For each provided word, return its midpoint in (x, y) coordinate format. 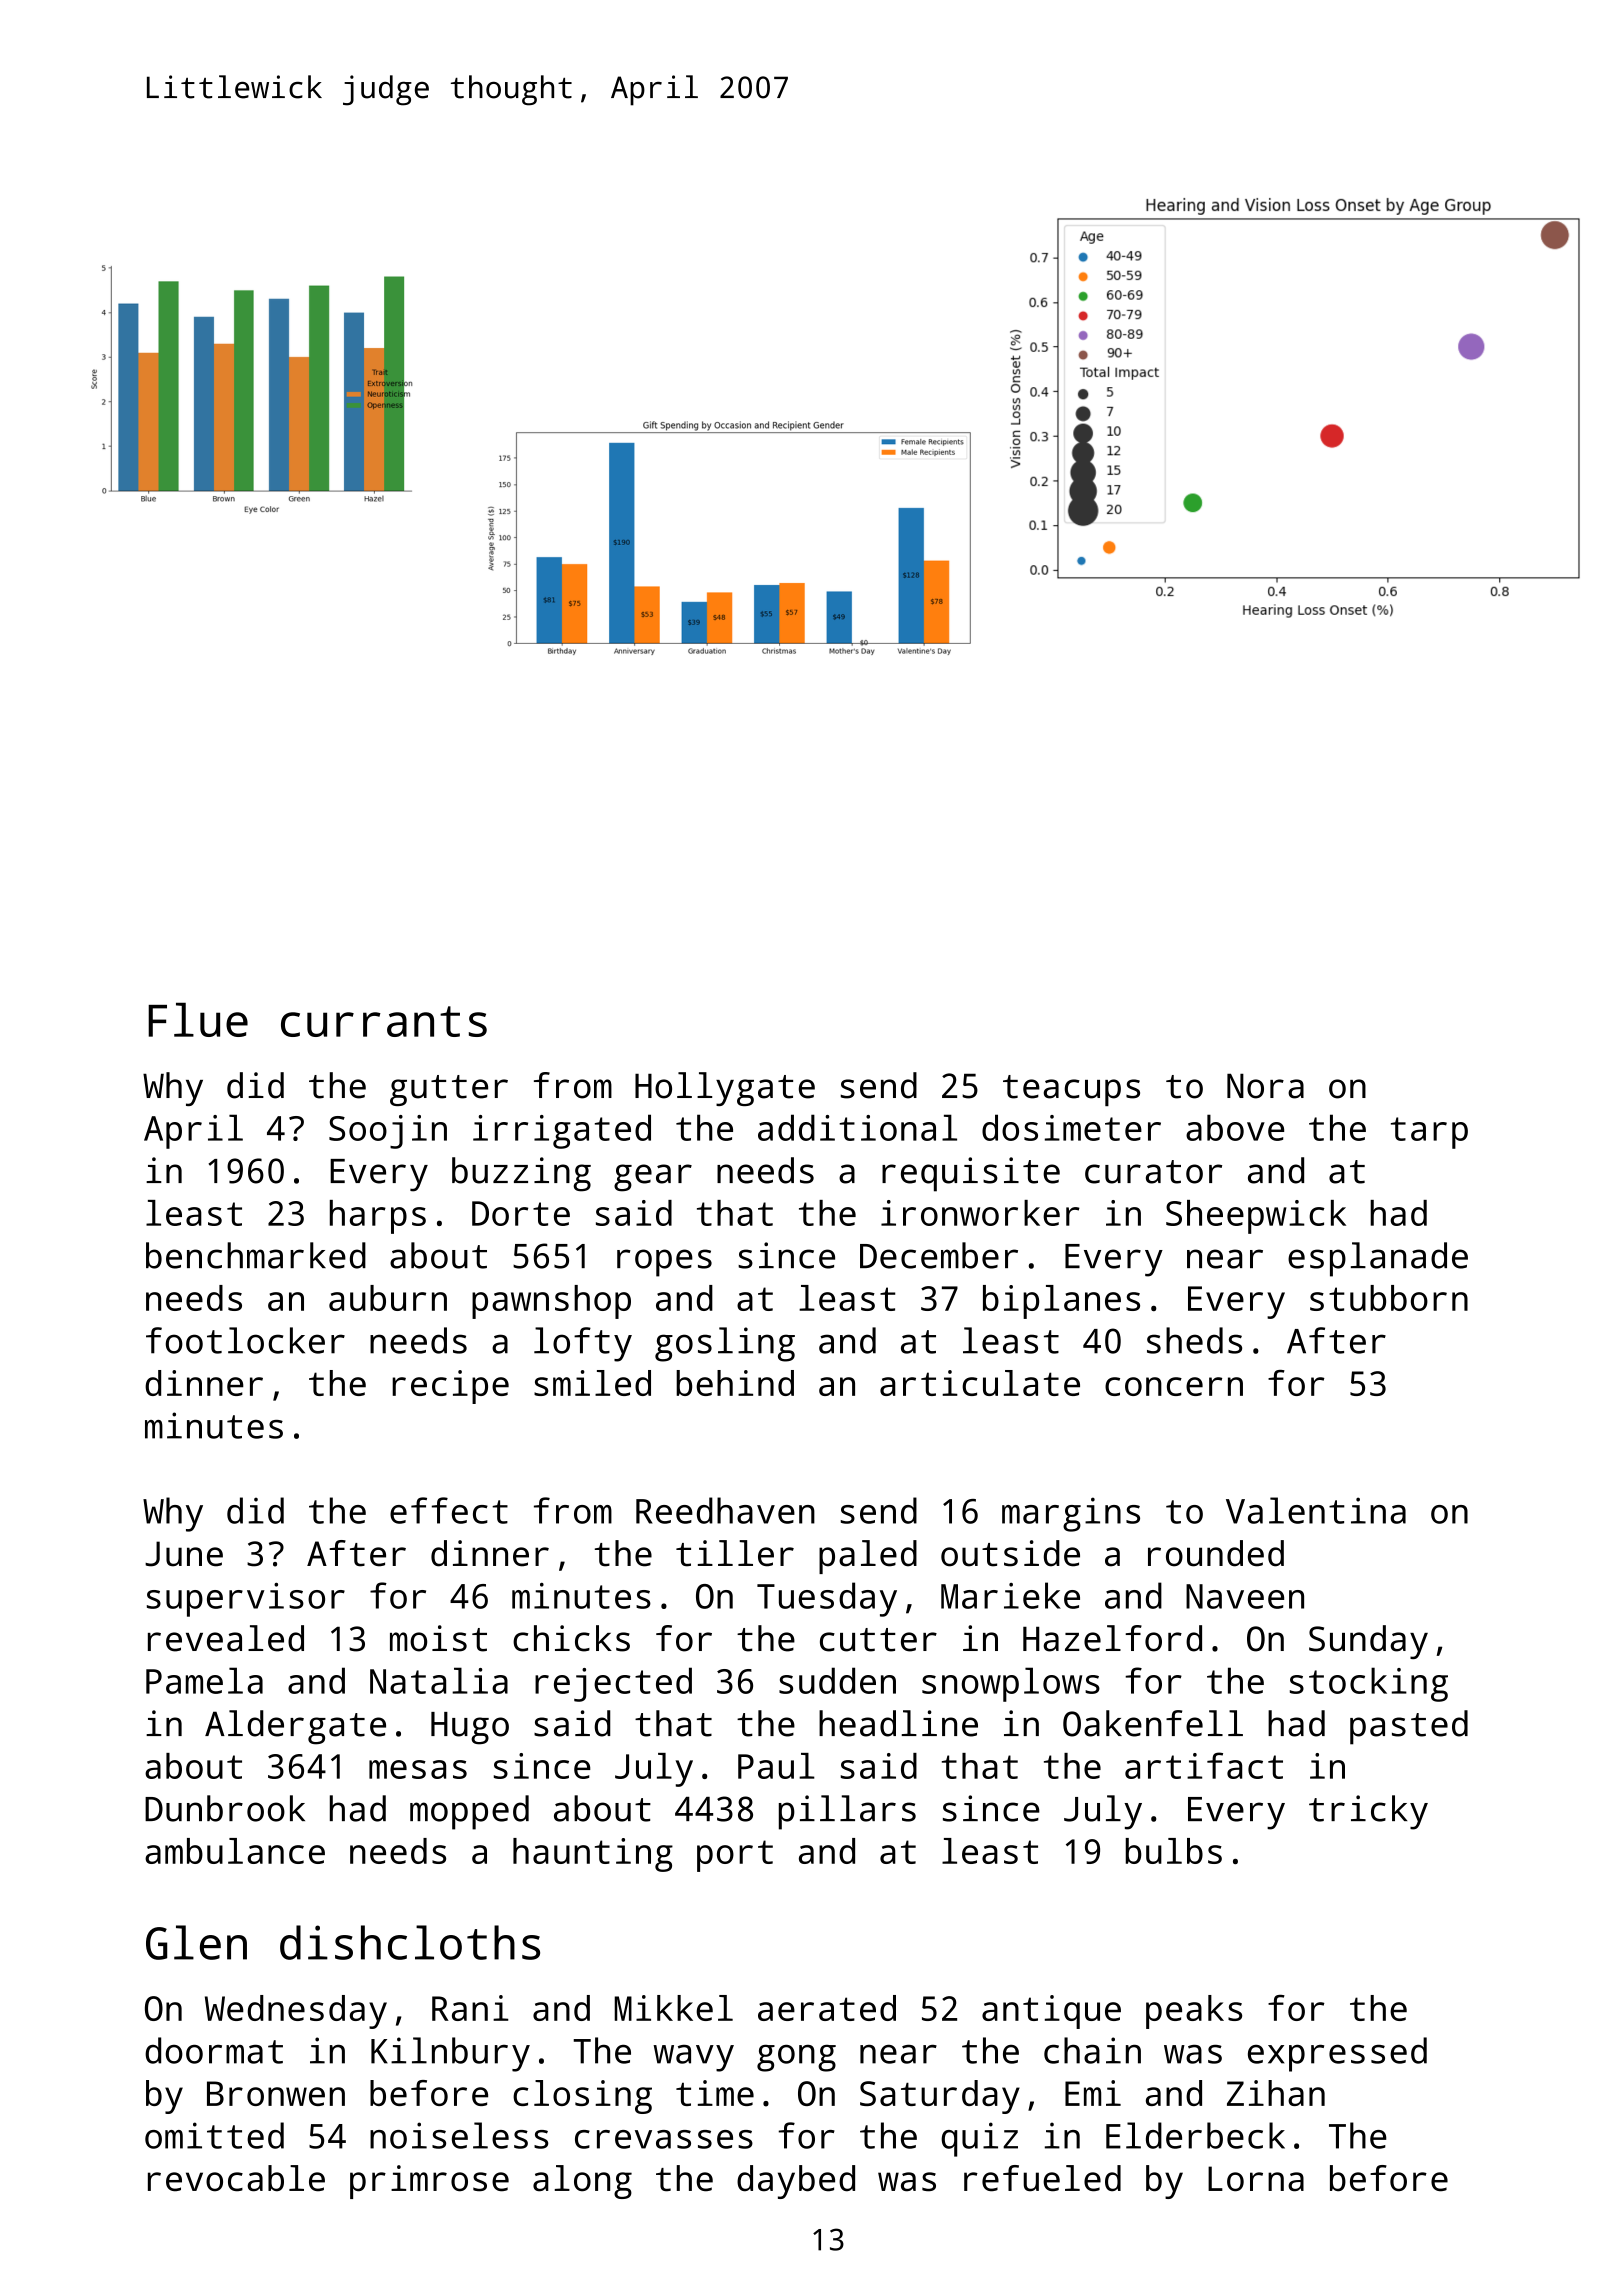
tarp (1429, 1133)
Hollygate (725, 1089)
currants (384, 1021)
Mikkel (673, 2008)
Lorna (1256, 2179)
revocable (236, 2178)
